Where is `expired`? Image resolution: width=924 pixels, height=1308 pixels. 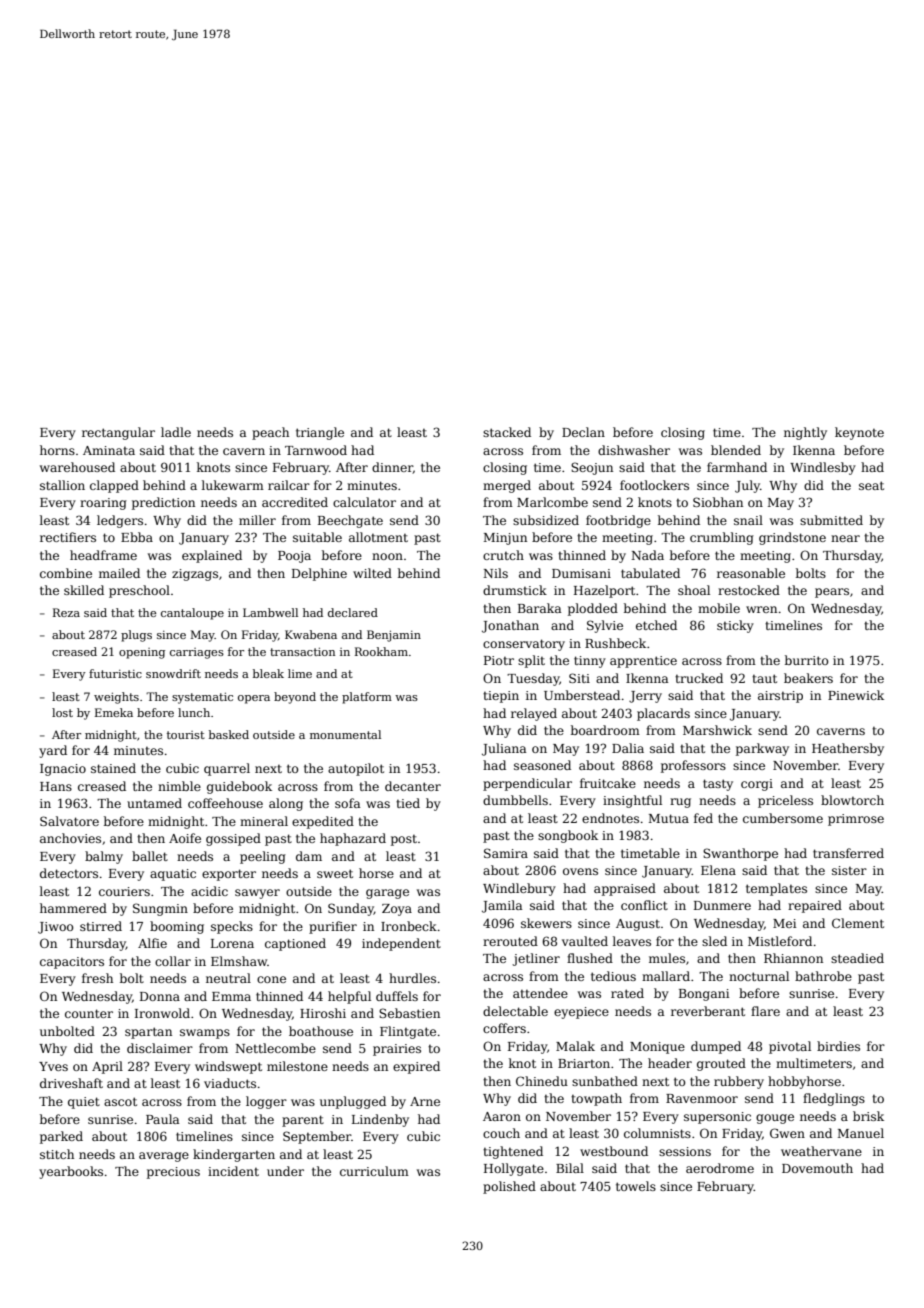 expired is located at coordinates (416, 1067).
